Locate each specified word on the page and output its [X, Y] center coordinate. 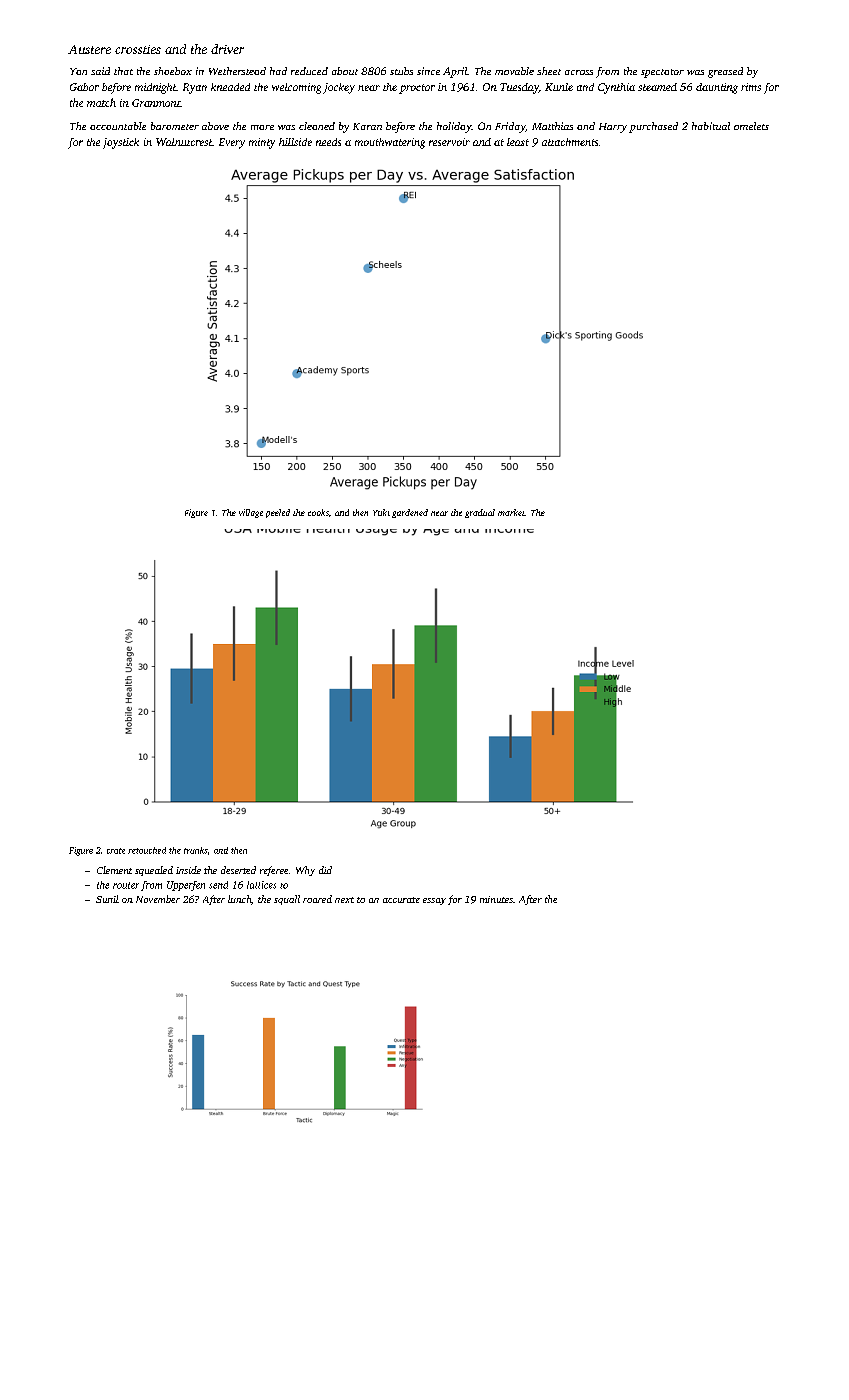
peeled [278, 513]
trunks [196, 850]
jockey [339, 88]
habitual [711, 126]
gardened [410, 513]
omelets [751, 126]
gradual [480, 513]
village [251, 513]
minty [262, 143]
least [518, 142]
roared [317, 899]
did [325, 870]
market [511, 512]
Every [232, 143]
